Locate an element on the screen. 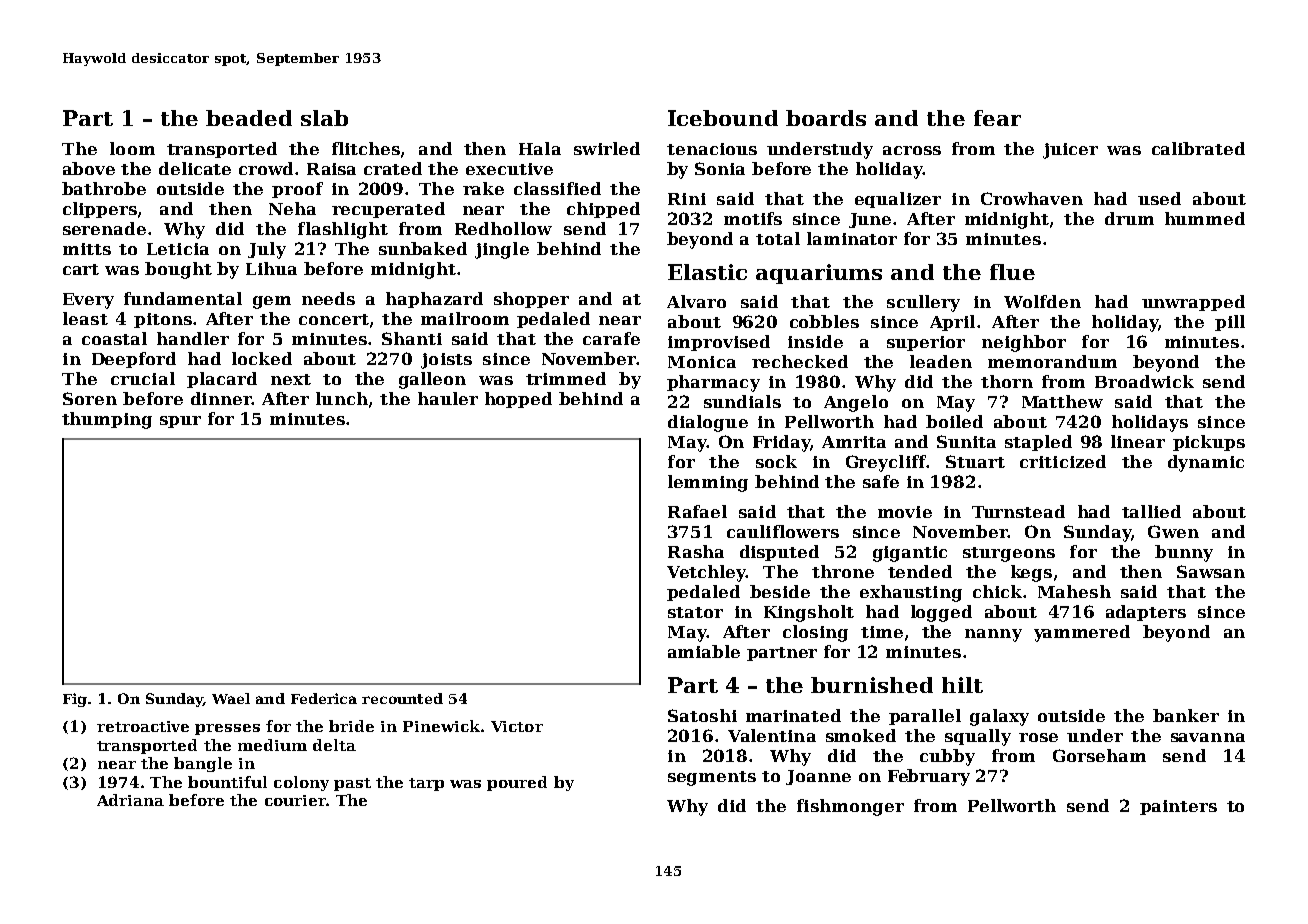  loom is located at coordinates (132, 148).
